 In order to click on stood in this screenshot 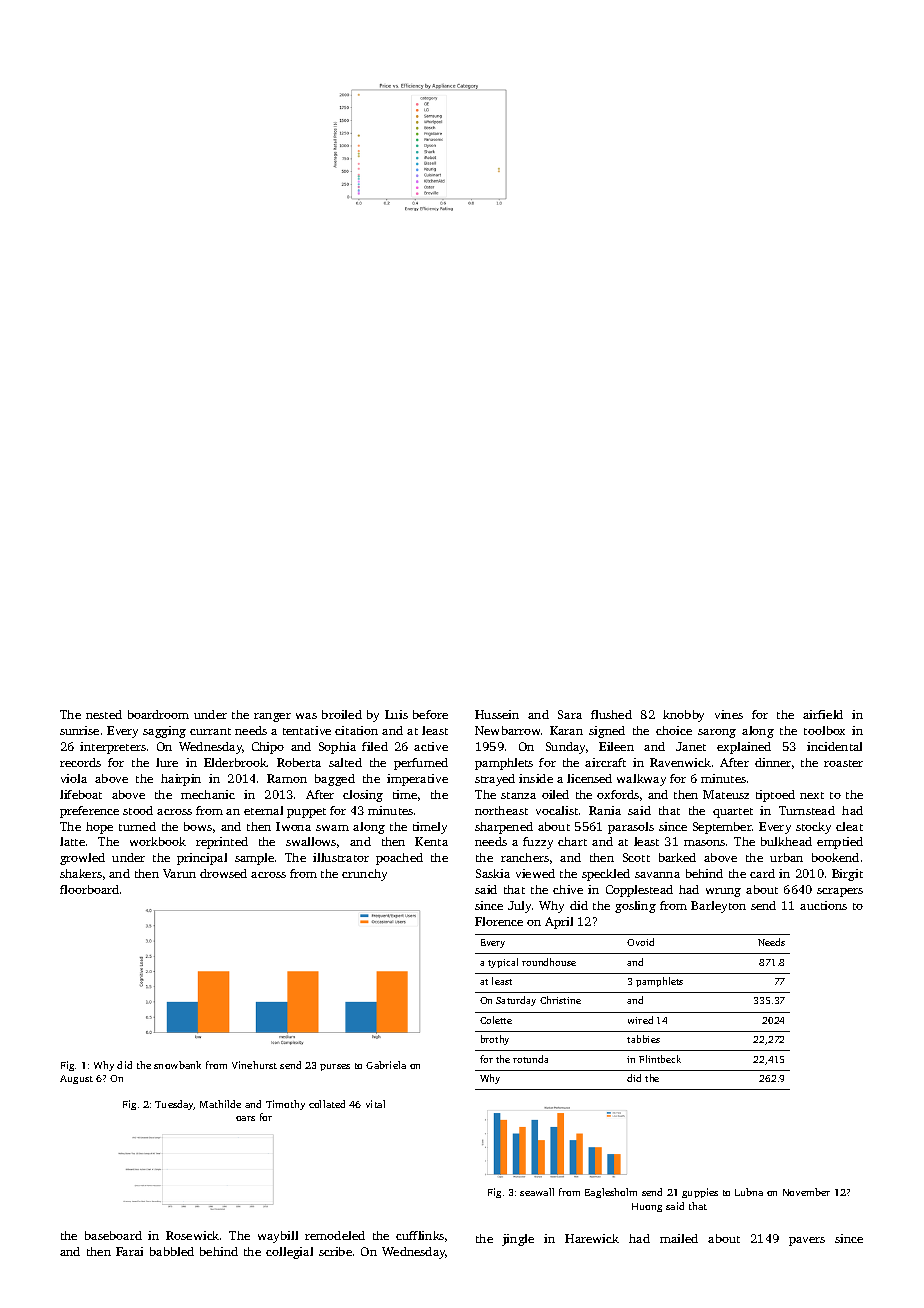, I will do `click(138, 810)`.
